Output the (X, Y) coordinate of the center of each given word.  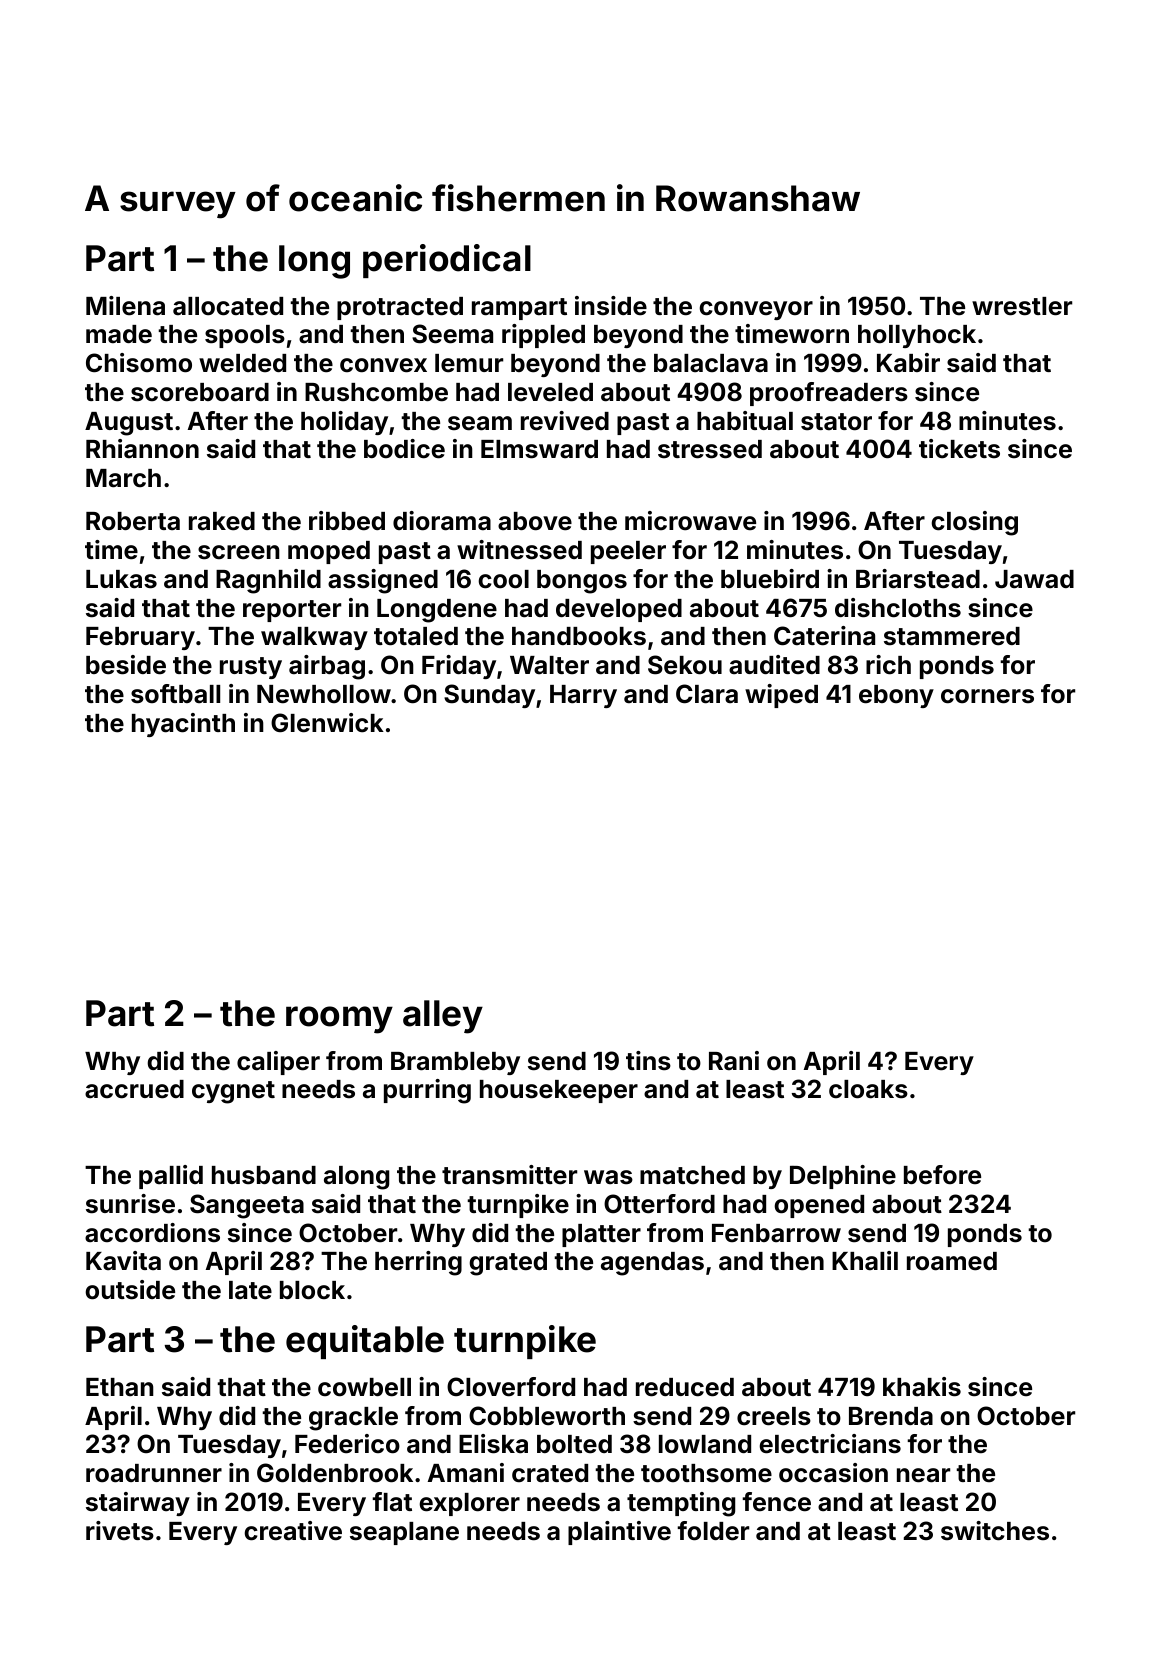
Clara (707, 694)
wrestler (1022, 306)
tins (648, 1061)
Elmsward (539, 449)
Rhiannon (142, 449)
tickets (959, 449)
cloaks (868, 1089)
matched (692, 1175)
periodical (447, 261)
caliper (278, 1063)
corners (987, 696)
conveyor (756, 310)
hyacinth (183, 725)
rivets (120, 1531)
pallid (171, 1177)
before (942, 1175)
